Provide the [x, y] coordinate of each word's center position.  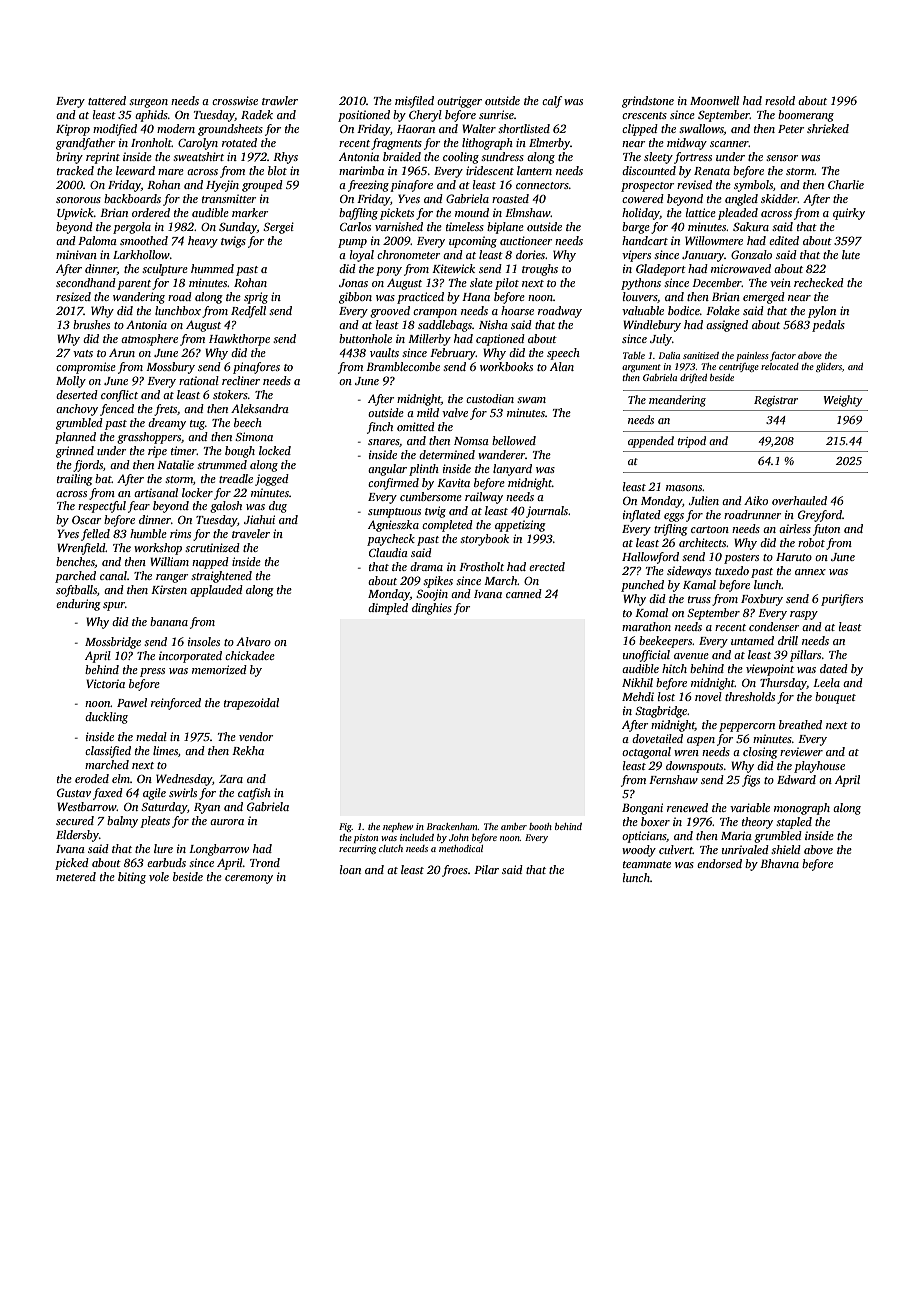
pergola [132, 228]
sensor [782, 158]
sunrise [496, 114]
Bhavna [779, 863]
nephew [398, 827]
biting [132, 878]
